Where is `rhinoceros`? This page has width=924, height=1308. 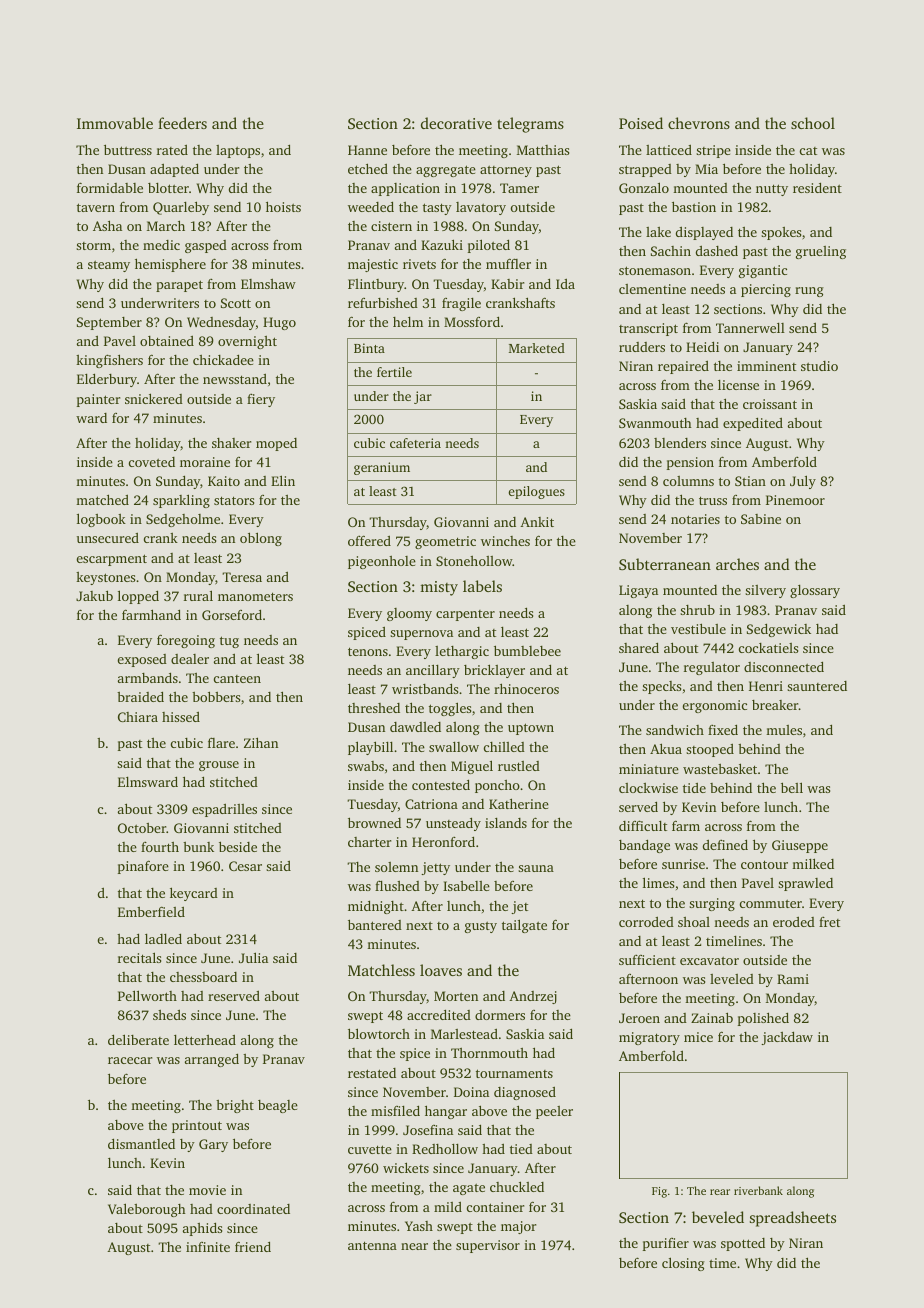
rhinoceros is located at coordinates (526, 688).
